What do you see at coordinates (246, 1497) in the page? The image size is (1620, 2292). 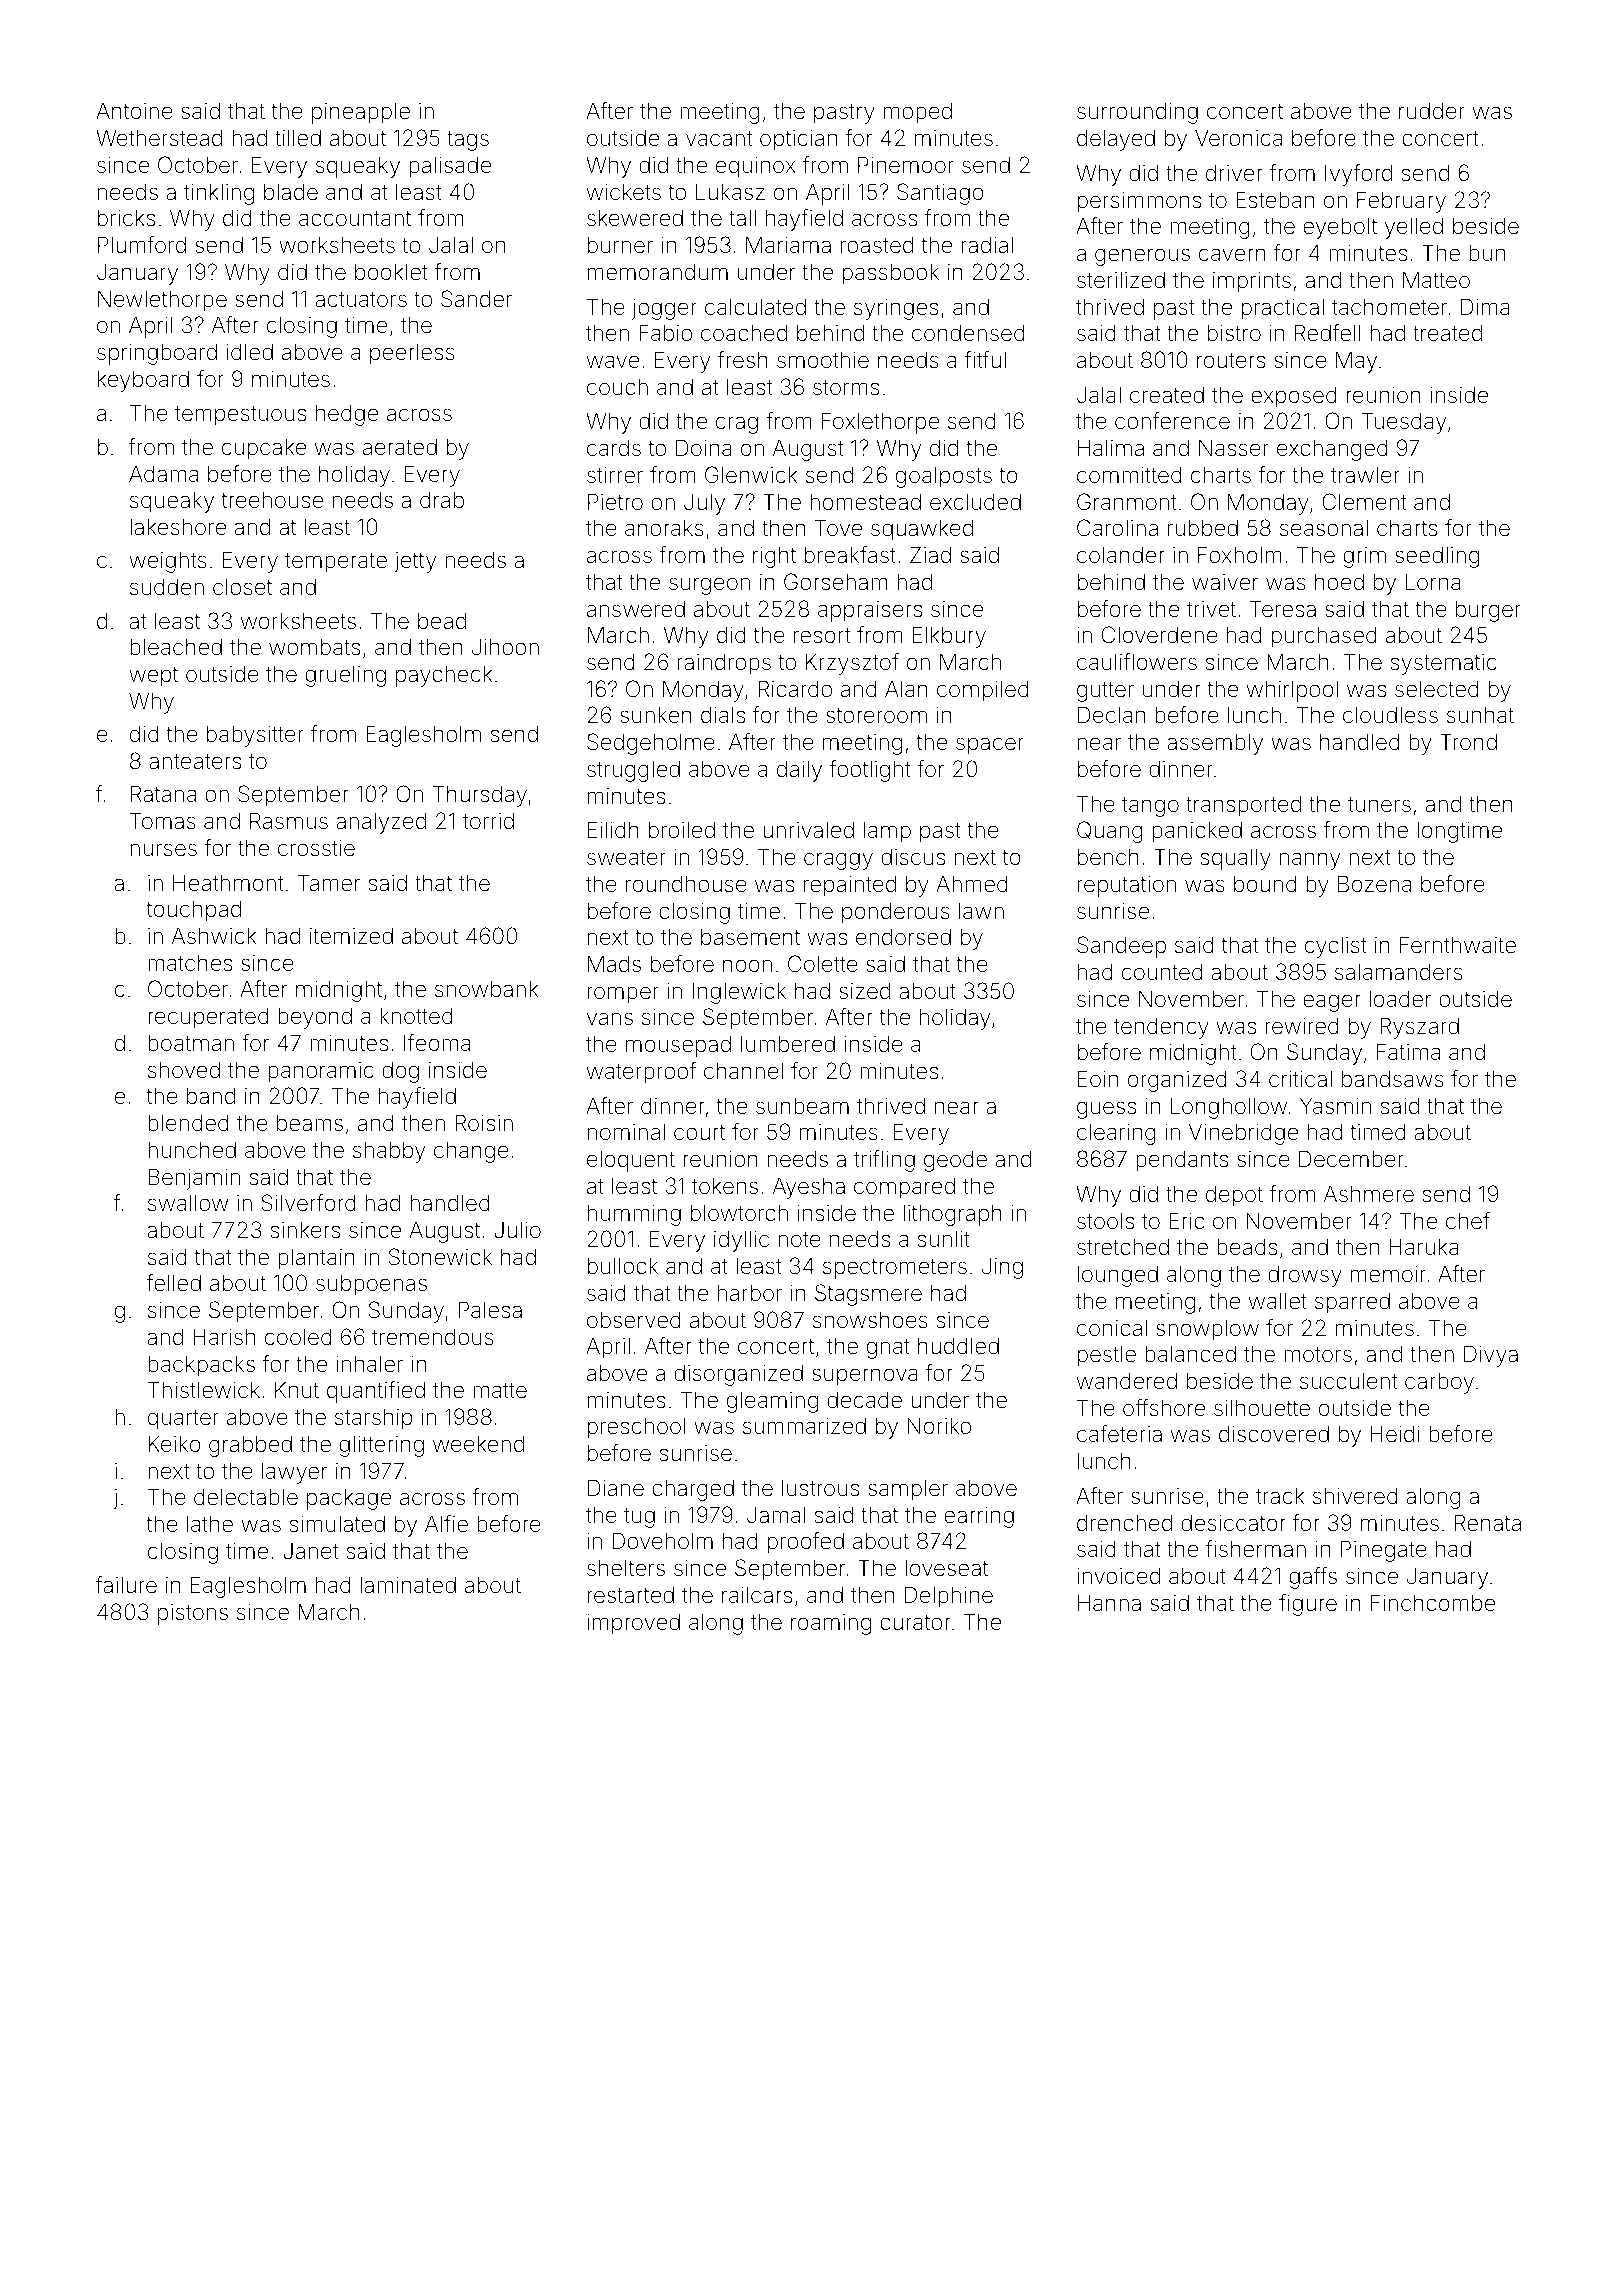 I see `delectable` at bounding box center [246, 1497].
